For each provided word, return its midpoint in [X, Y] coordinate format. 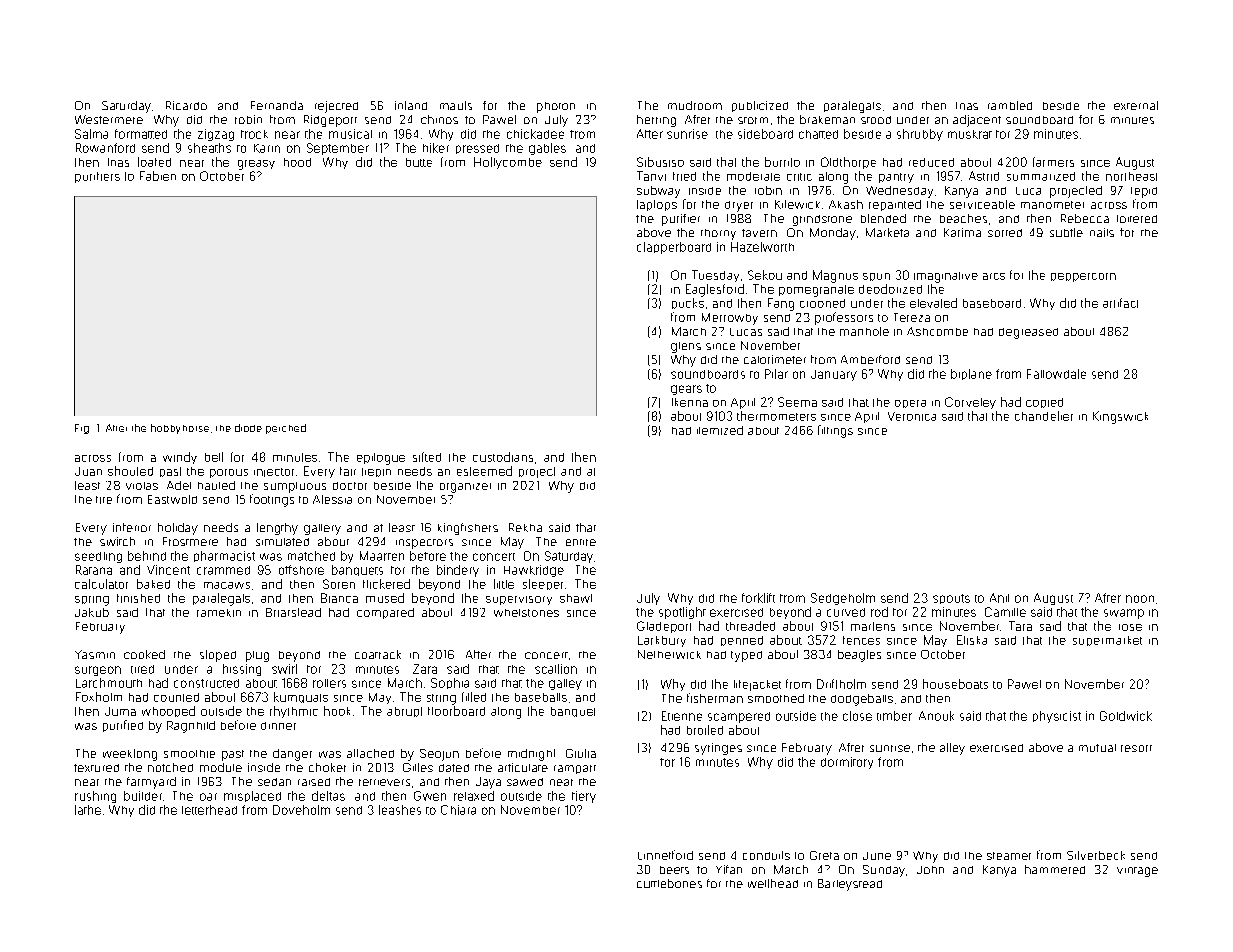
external [1136, 105]
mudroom [695, 105]
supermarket [1107, 641]
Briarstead [293, 612]
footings [272, 500]
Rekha [525, 527]
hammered [1055, 869]
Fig [82, 429]
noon [1140, 599]
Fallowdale [1056, 374]
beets [674, 870]
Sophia [450, 683]
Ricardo [186, 105]
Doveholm [301, 810]
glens [686, 347]
